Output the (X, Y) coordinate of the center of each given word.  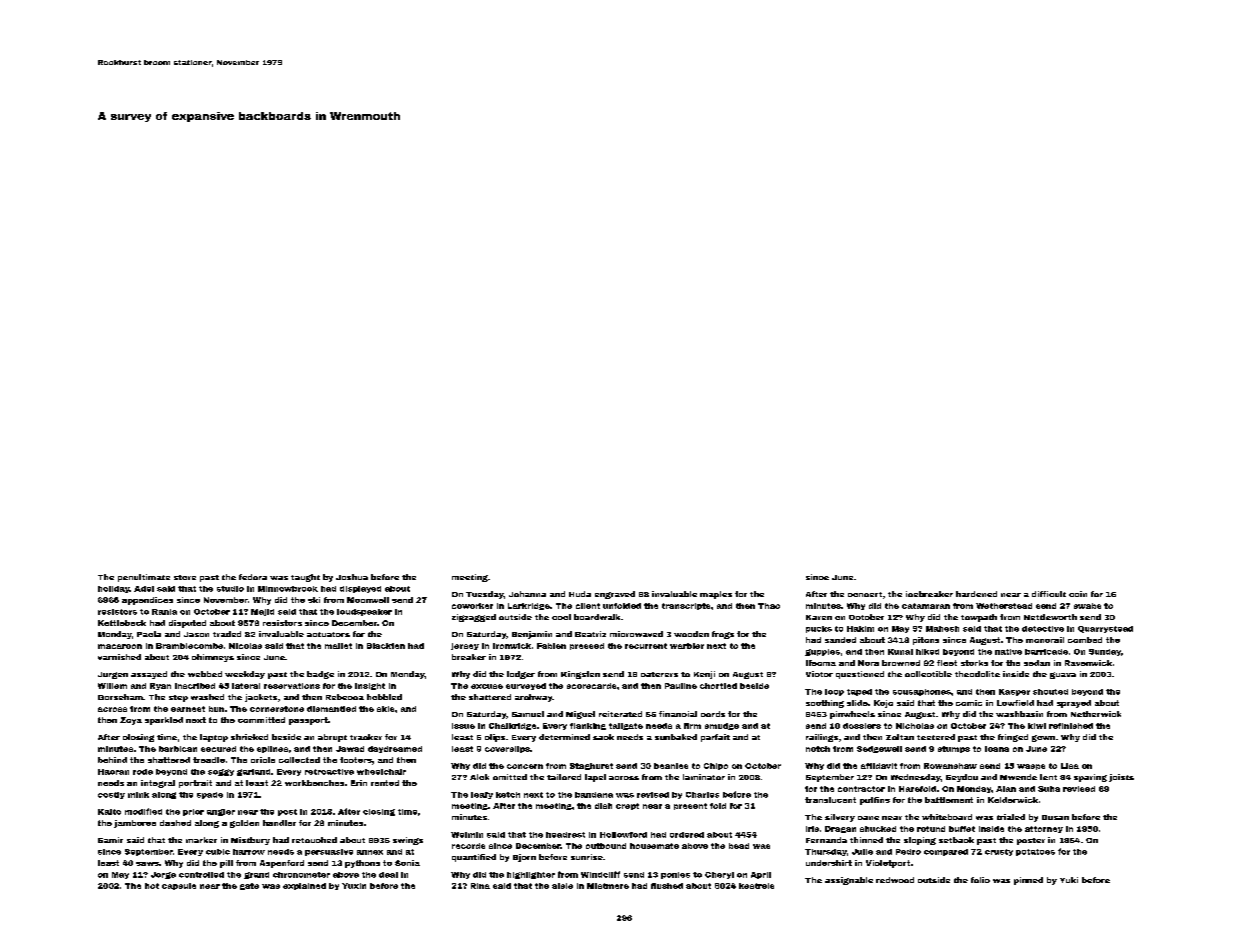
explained (304, 886)
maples (716, 595)
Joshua (352, 577)
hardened (976, 594)
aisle (562, 886)
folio (980, 880)
